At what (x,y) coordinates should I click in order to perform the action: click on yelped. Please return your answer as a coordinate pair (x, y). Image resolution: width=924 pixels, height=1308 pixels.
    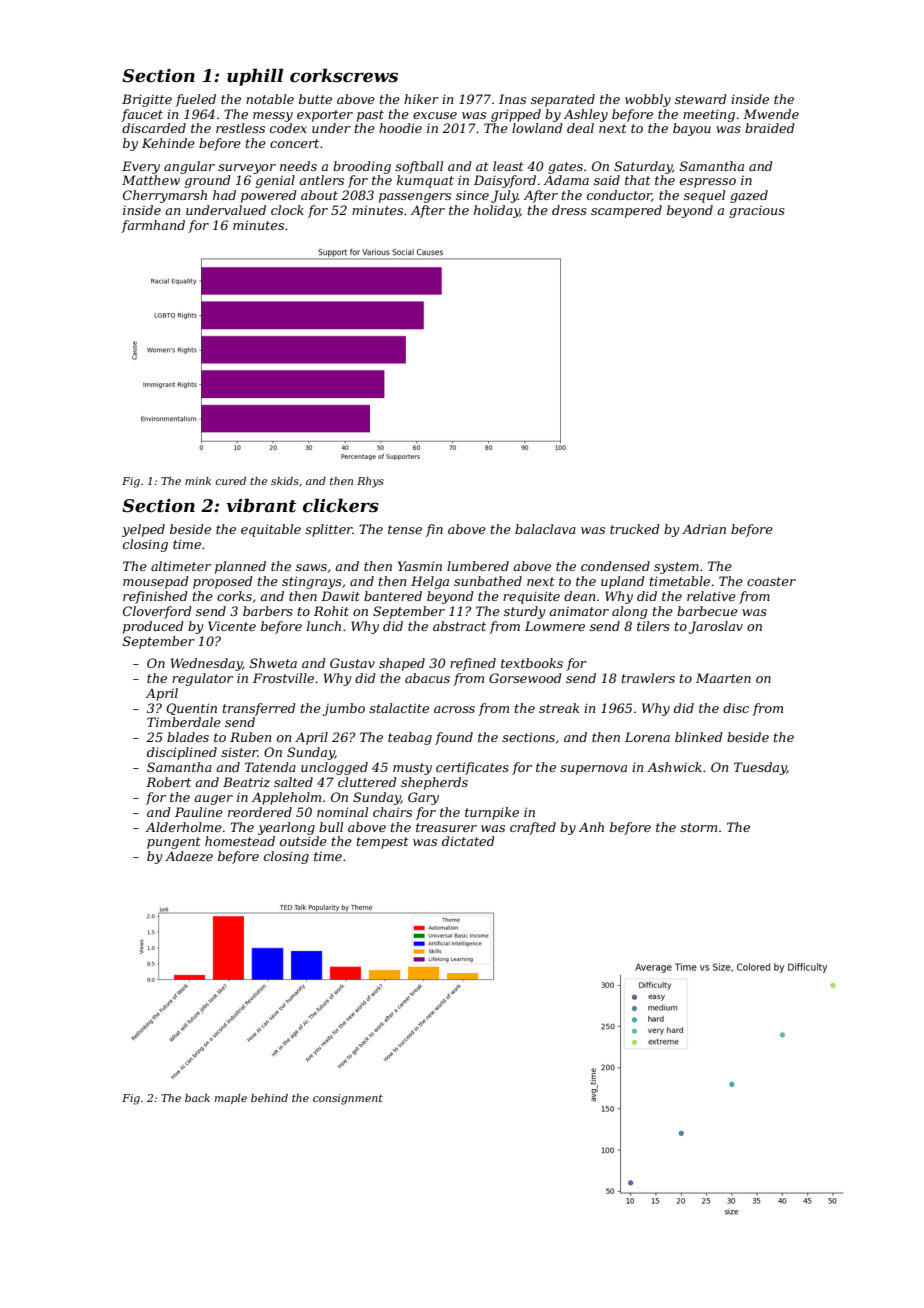
    Looking at the image, I should click on (143, 530).
